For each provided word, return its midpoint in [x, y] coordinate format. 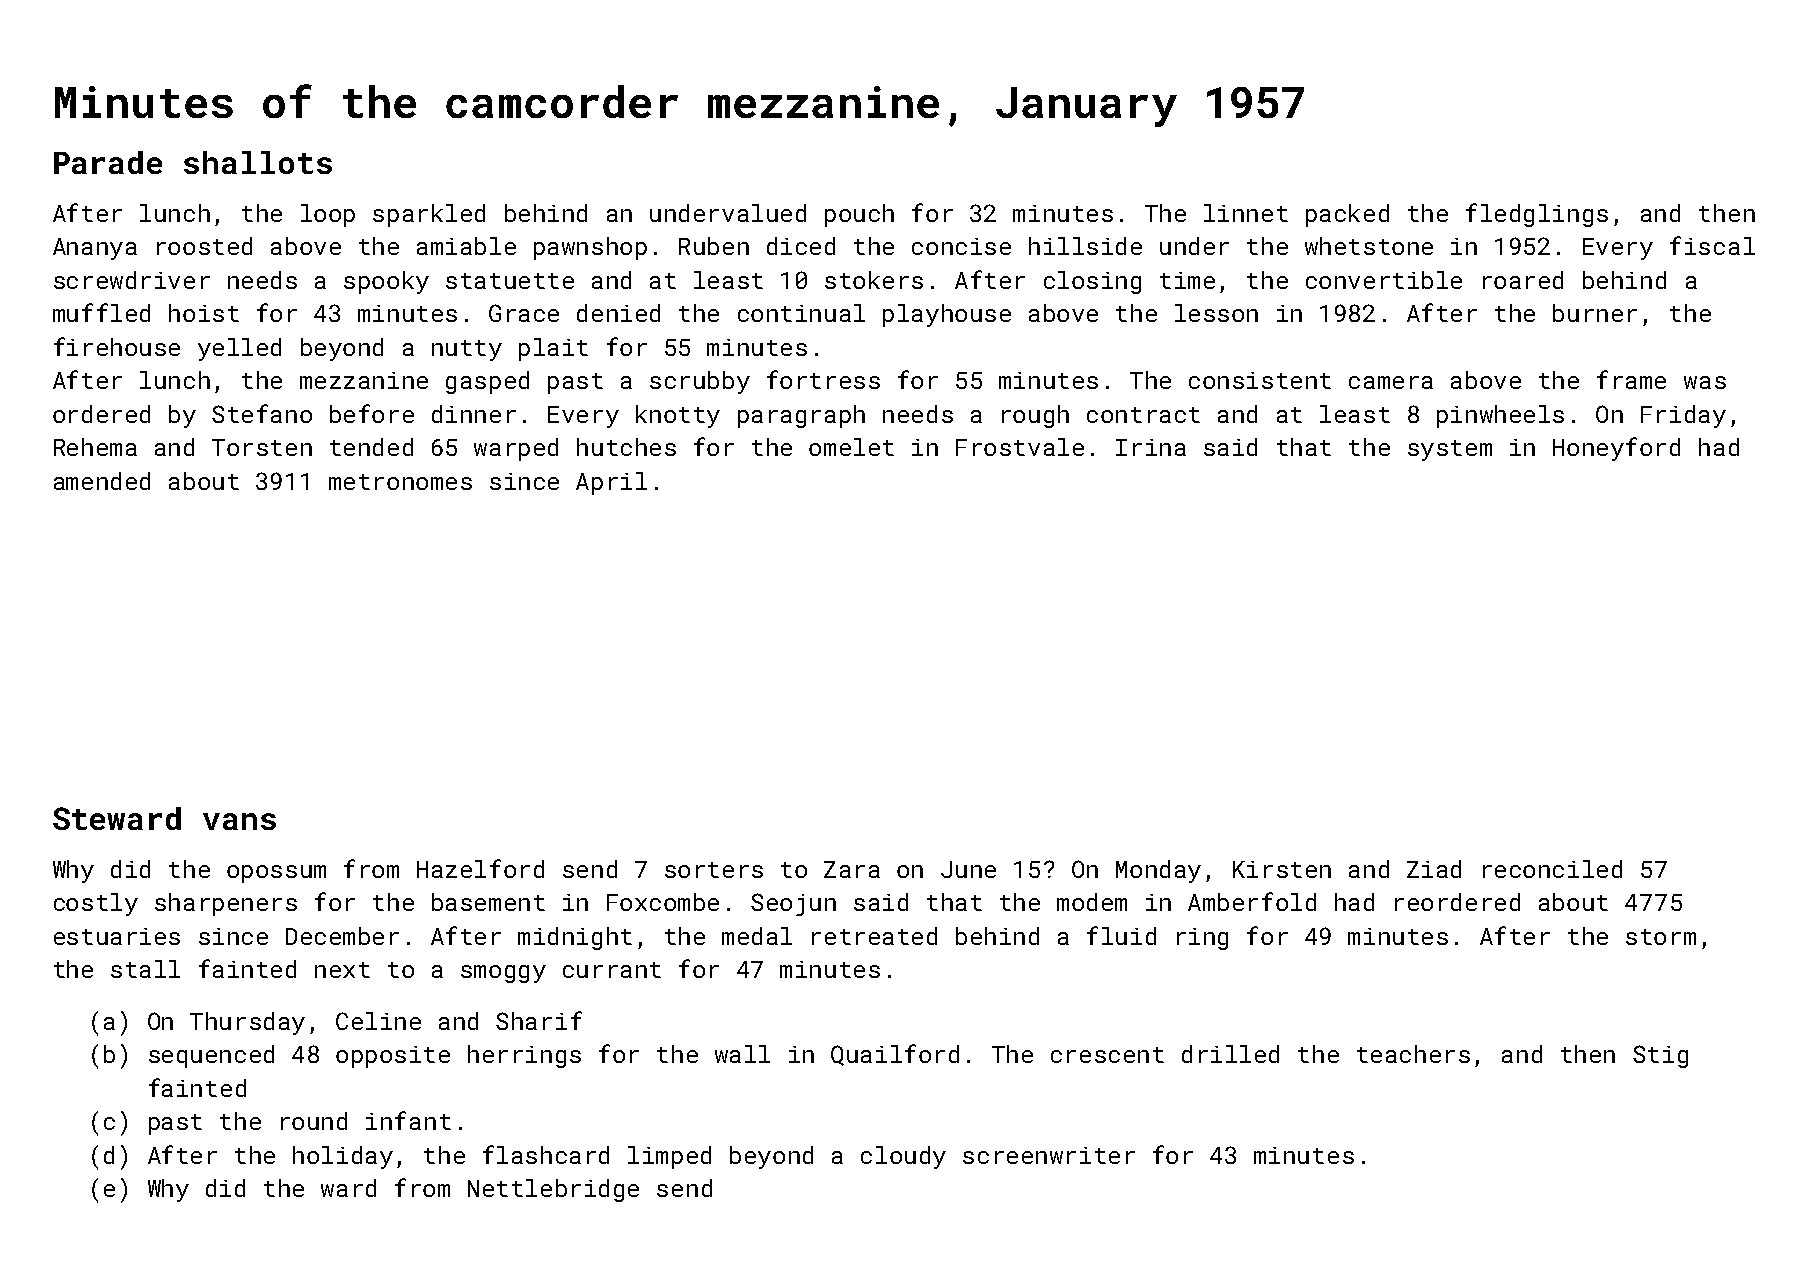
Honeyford [1616, 449]
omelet [851, 447]
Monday [1158, 871]
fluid [1121, 935]
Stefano [262, 413]
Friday [1683, 416]
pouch [859, 215]
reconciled [1552, 869]
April [611, 483]
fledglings [1537, 215]
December [342, 936]
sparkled [429, 215]
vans [239, 821]
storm [1661, 937]
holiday [343, 1157]
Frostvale [1020, 447]
